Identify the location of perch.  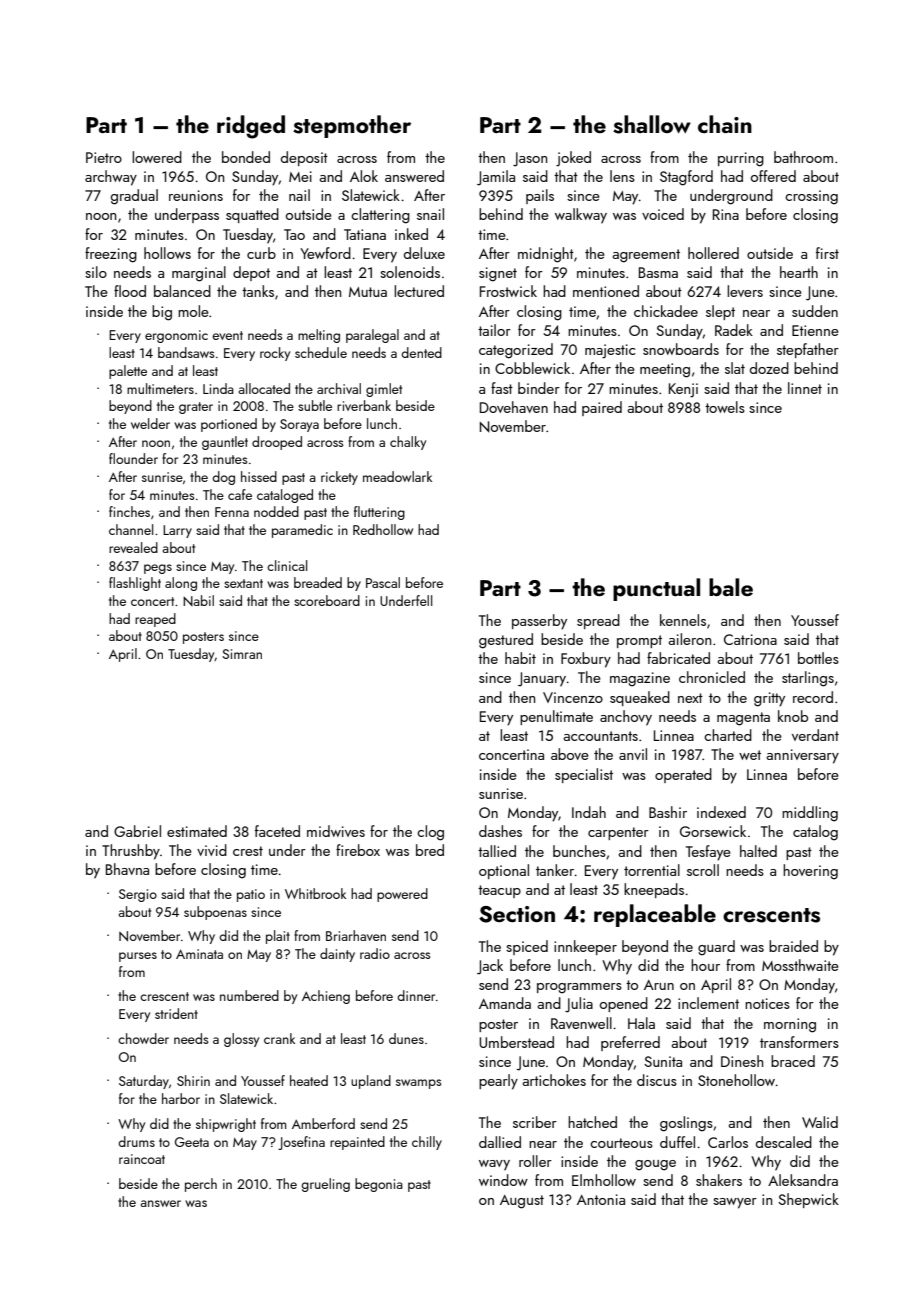
(201, 1185).
